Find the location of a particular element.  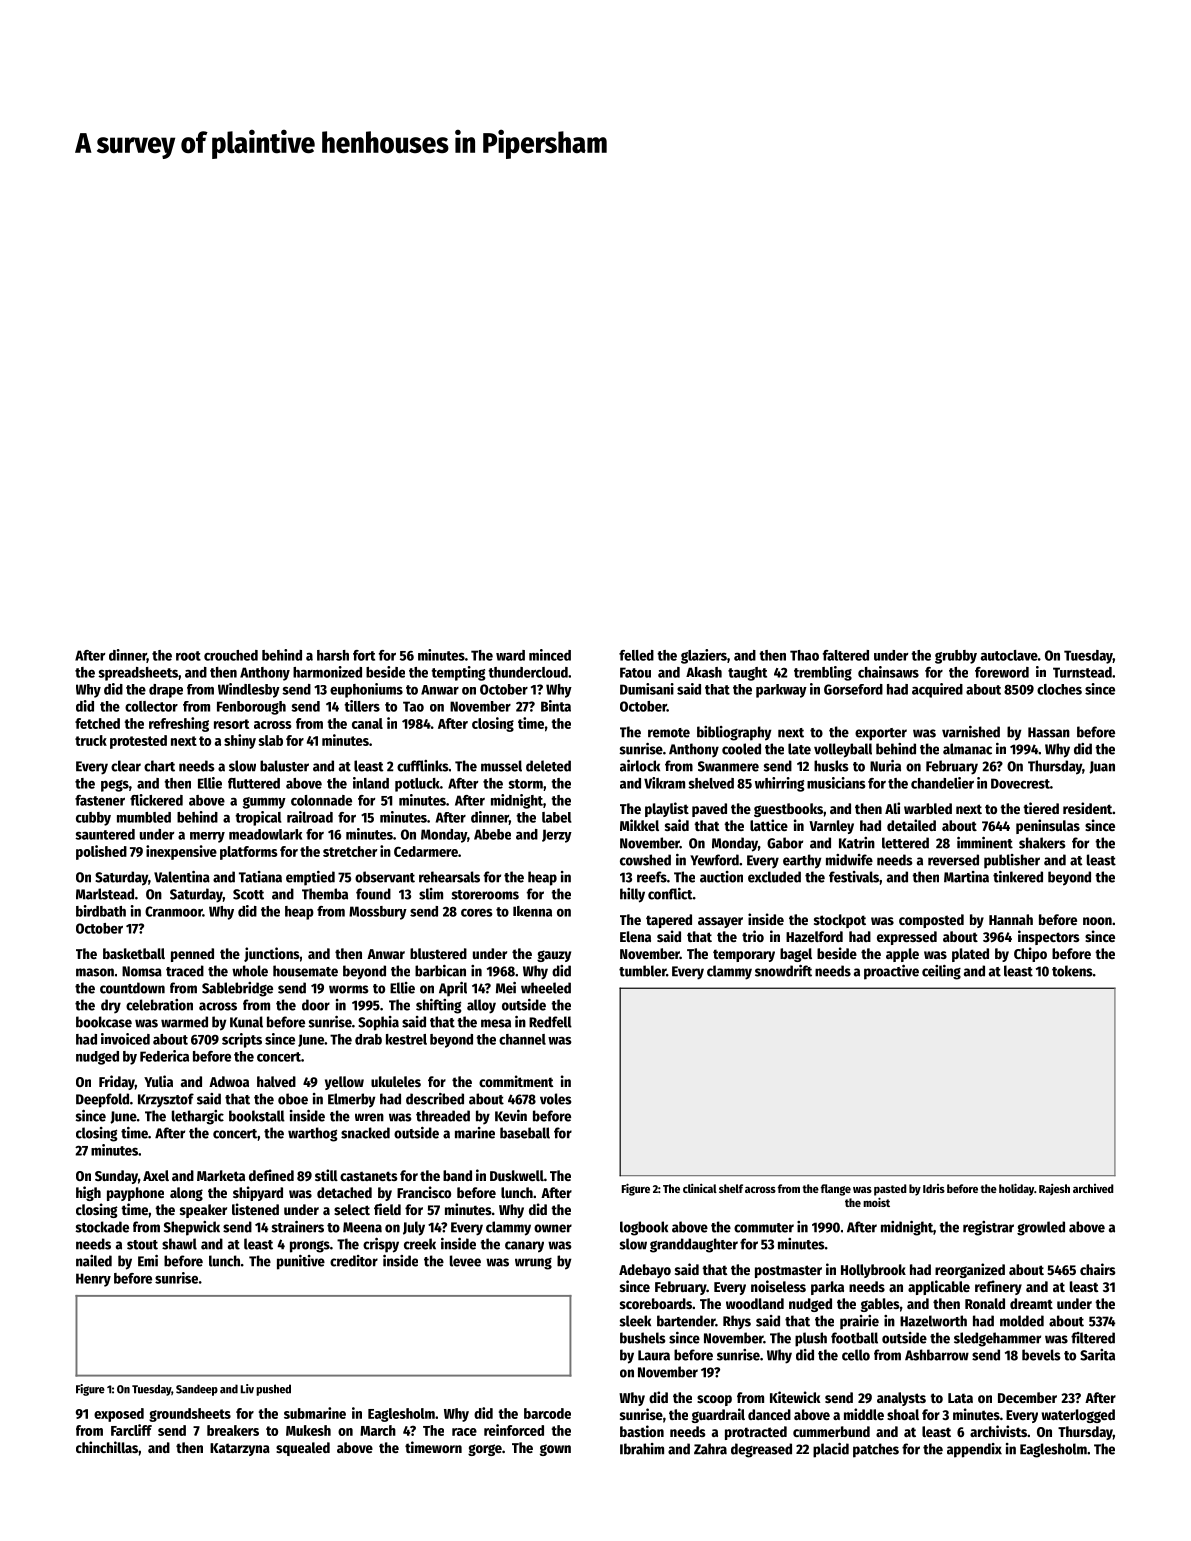

Akash is located at coordinates (704, 672).
